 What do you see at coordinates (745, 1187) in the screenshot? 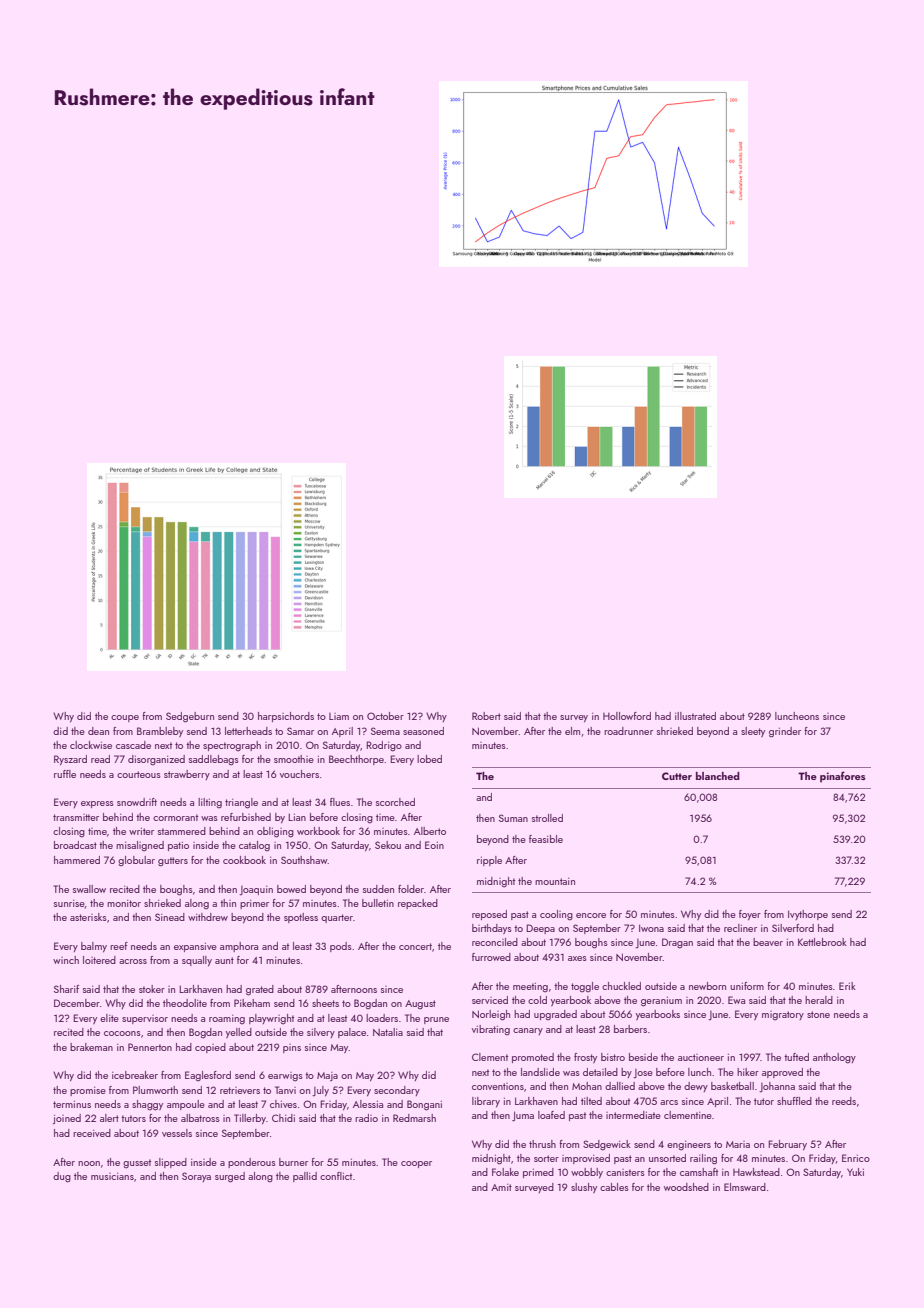
I see `Elmsward` at bounding box center [745, 1187].
